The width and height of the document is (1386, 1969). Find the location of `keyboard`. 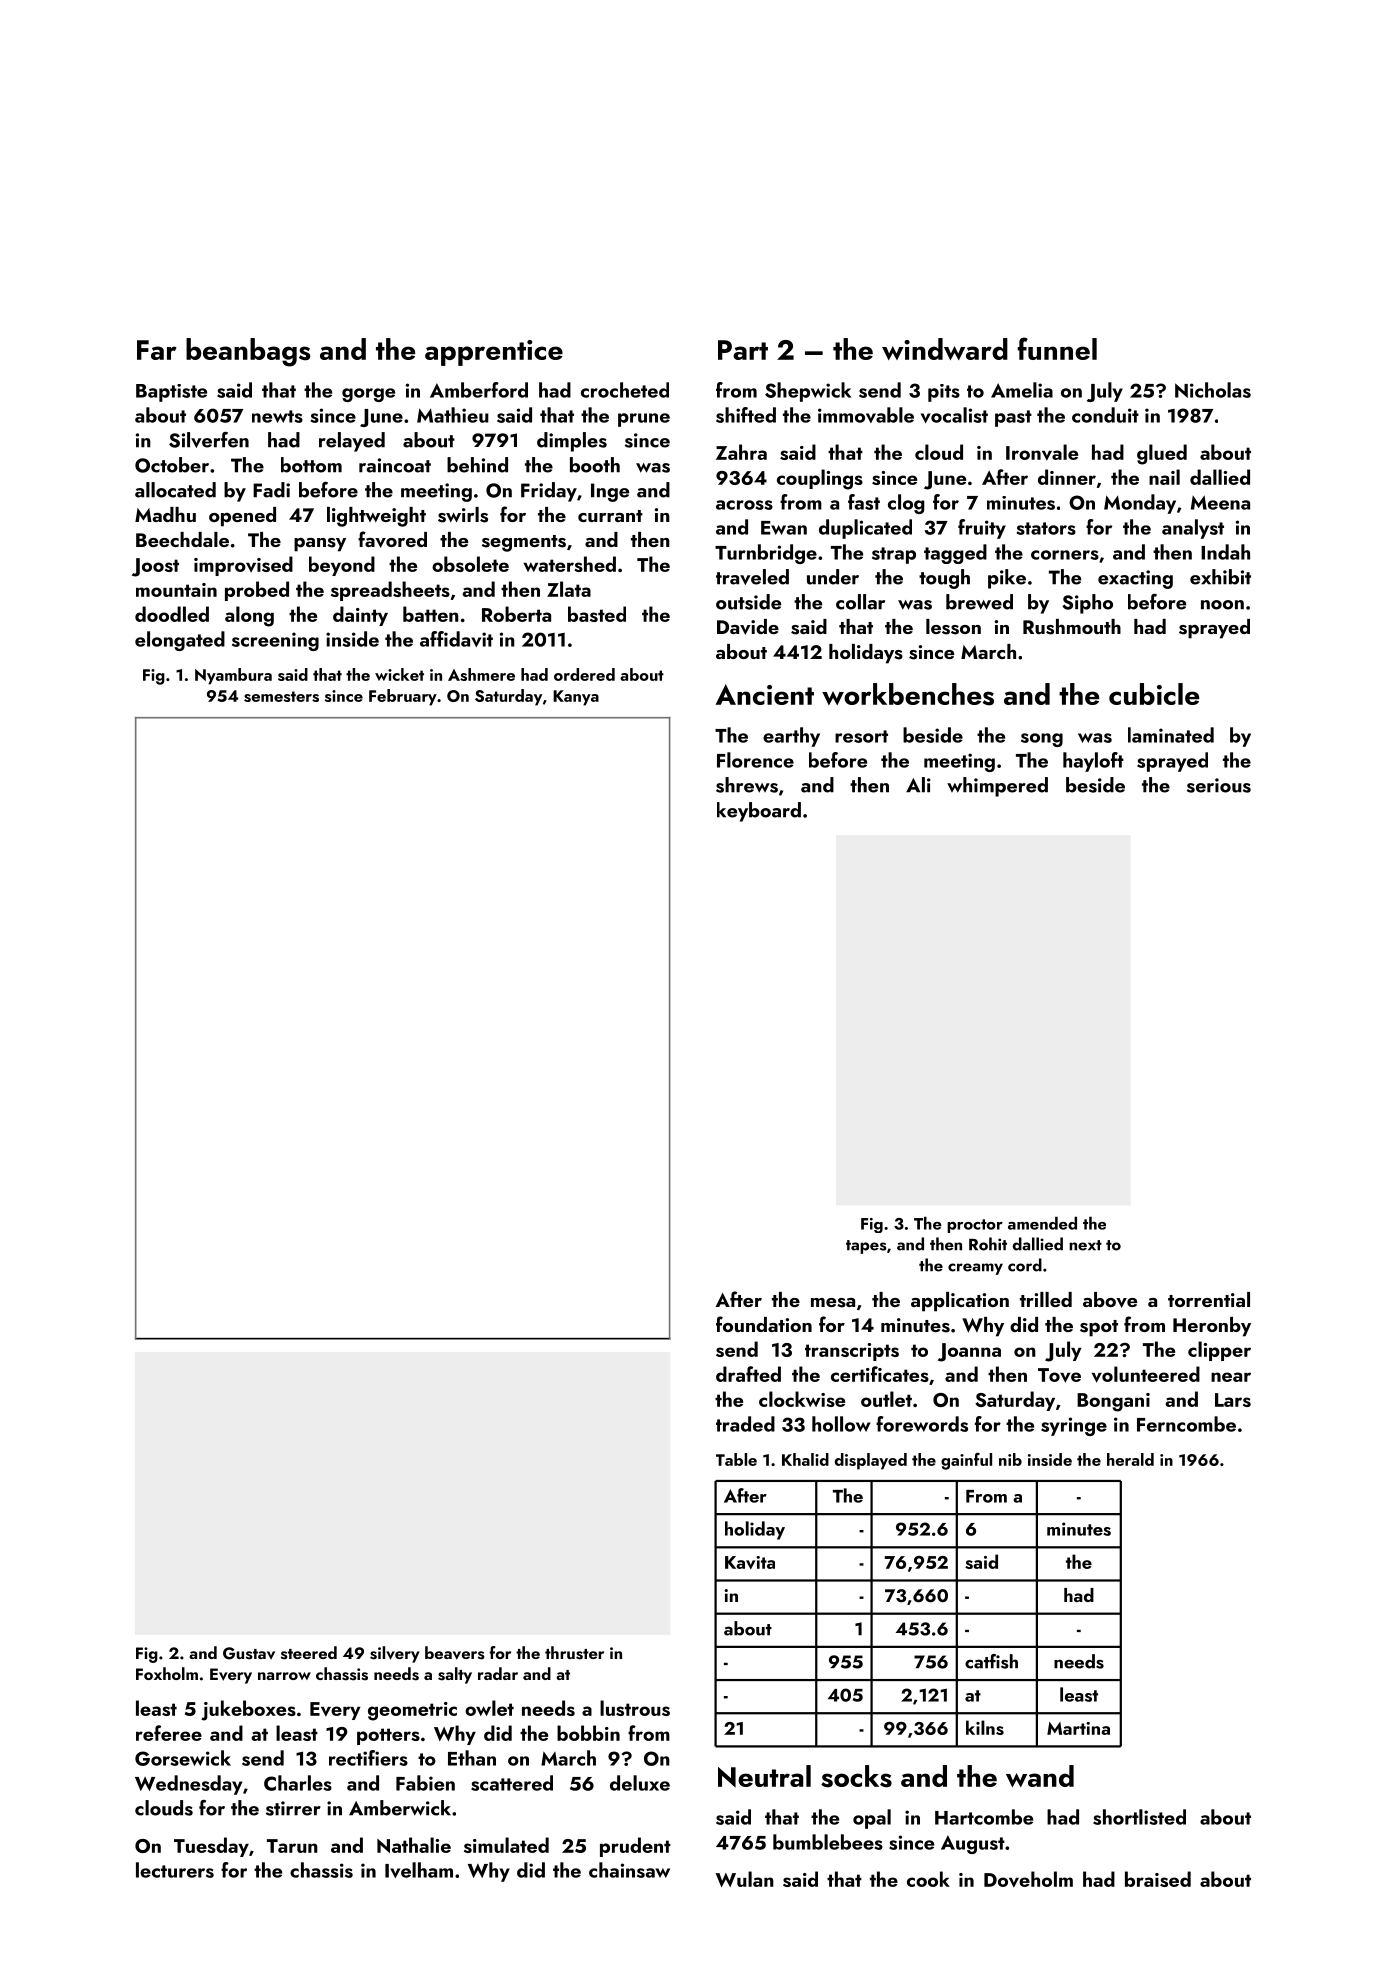

keyboard is located at coordinates (759, 812).
